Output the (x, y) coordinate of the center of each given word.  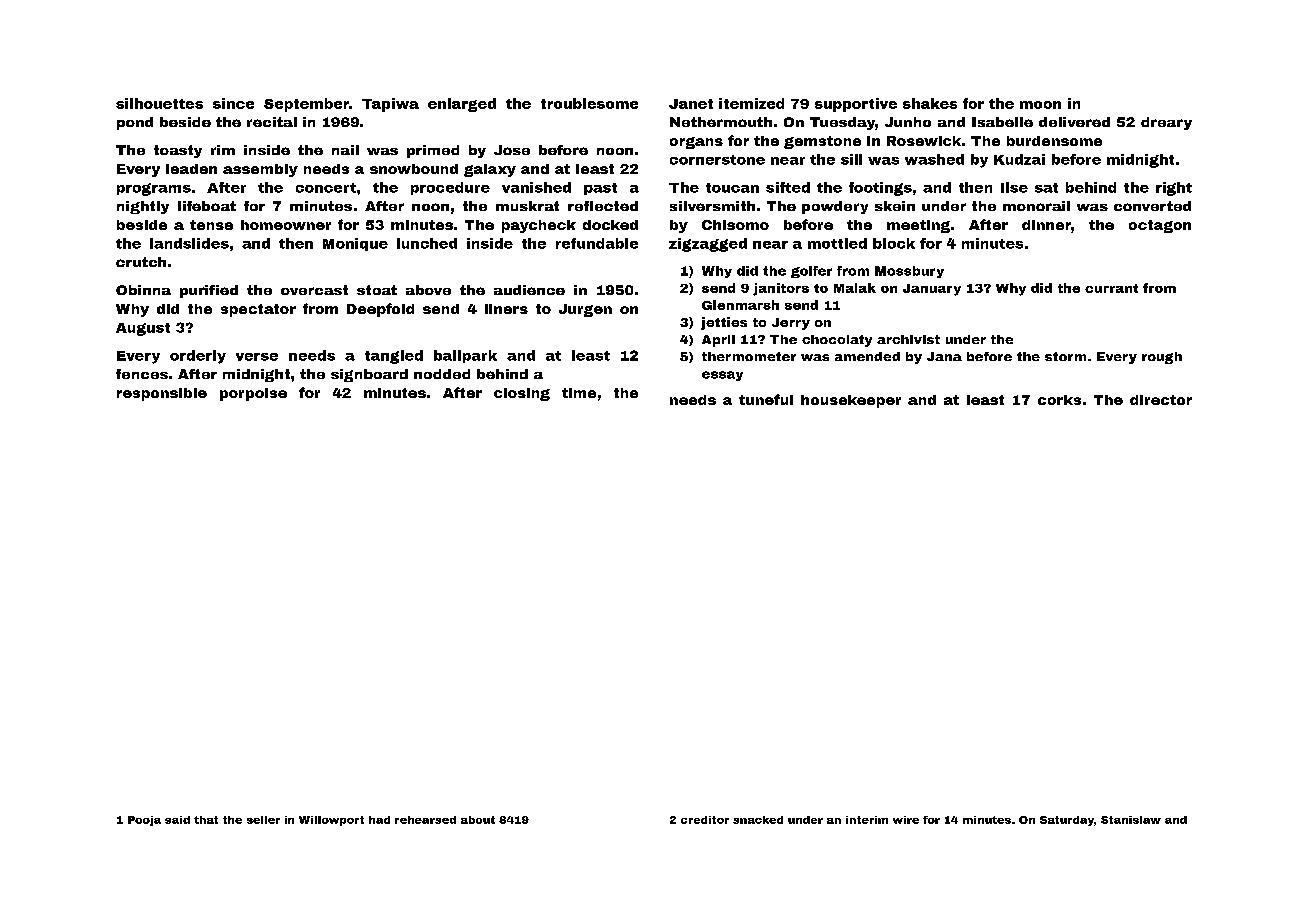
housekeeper (851, 401)
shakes (930, 103)
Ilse (1014, 187)
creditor (705, 820)
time (579, 393)
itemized (751, 103)
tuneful (766, 399)
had (379, 820)
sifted (788, 187)
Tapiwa (390, 105)
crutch (141, 262)
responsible (162, 394)
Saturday (1067, 821)
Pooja (144, 821)
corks (1059, 400)
